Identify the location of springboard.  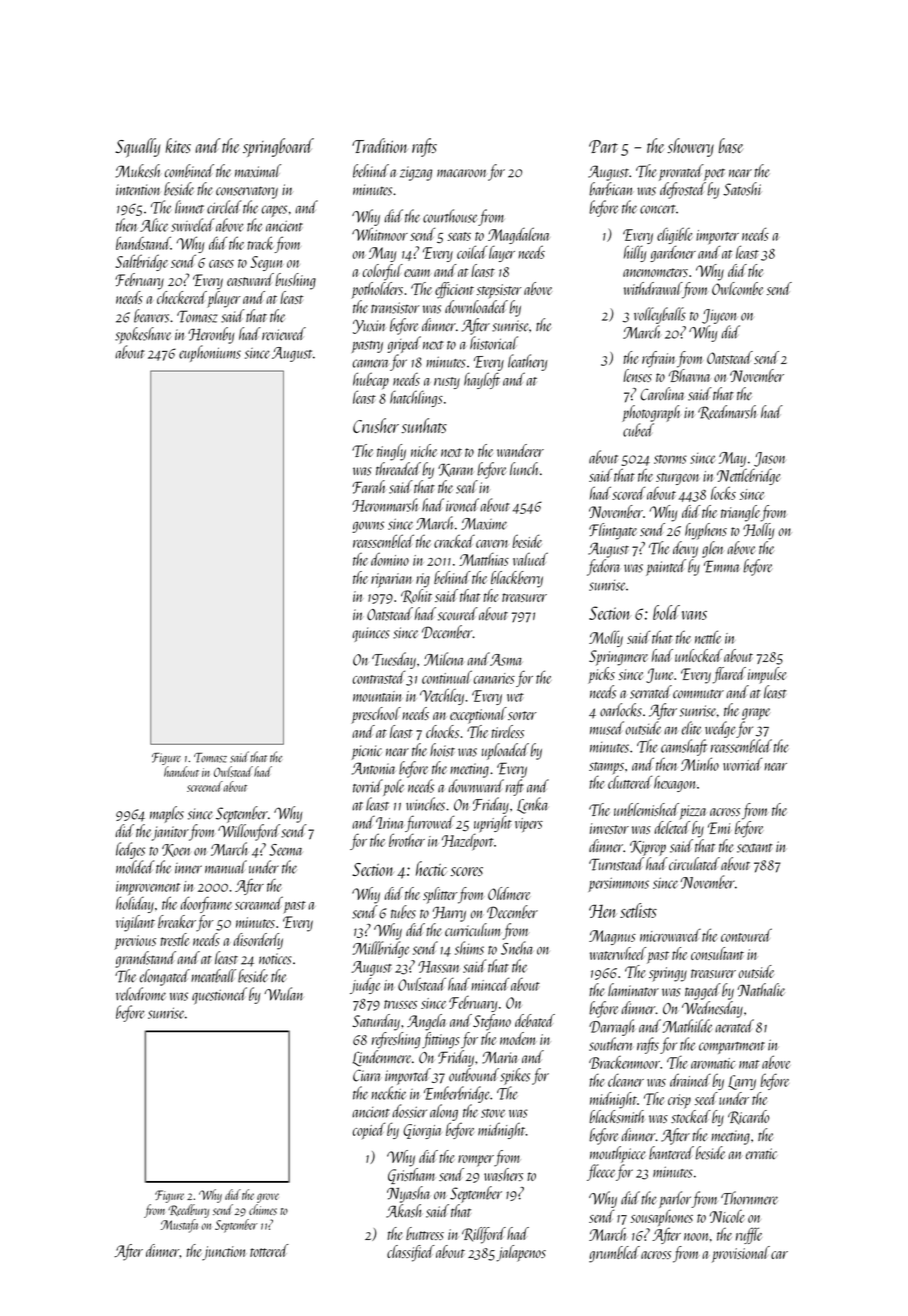
(278, 147).
